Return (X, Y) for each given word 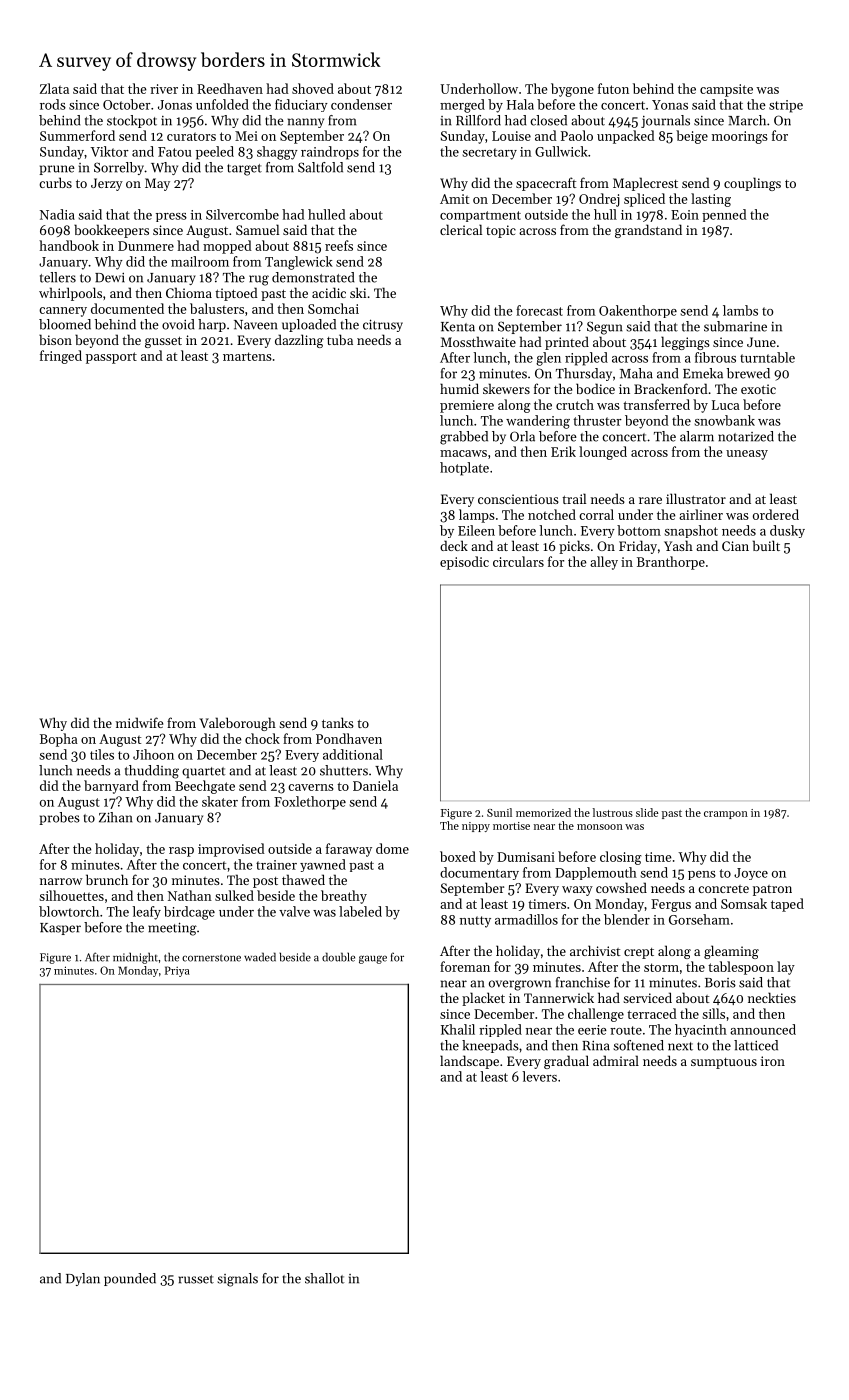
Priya (177, 971)
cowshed (621, 887)
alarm (697, 436)
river (164, 89)
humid (459, 388)
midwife (139, 722)
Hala (520, 104)
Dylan (83, 1279)
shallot (324, 1278)
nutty (475, 922)
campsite (726, 90)
